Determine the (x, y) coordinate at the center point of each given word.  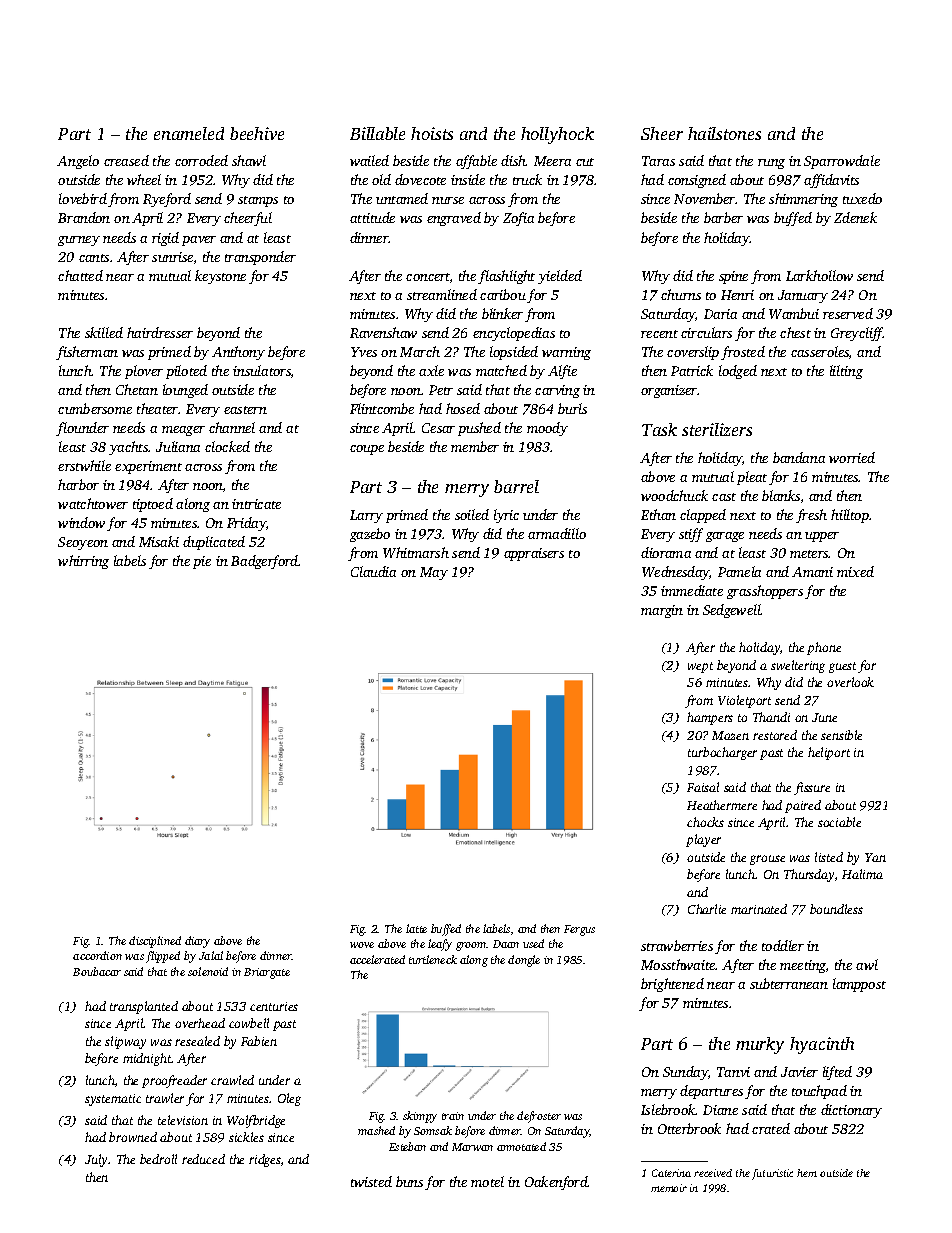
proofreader (174, 1081)
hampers (710, 718)
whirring (83, 562)
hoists (432, 133)
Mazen (730, 735)
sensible (841, 735)
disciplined (155, 942)
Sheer (662, 133)
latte (416, 928)
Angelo (78, 162)
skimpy (420, 1117)
